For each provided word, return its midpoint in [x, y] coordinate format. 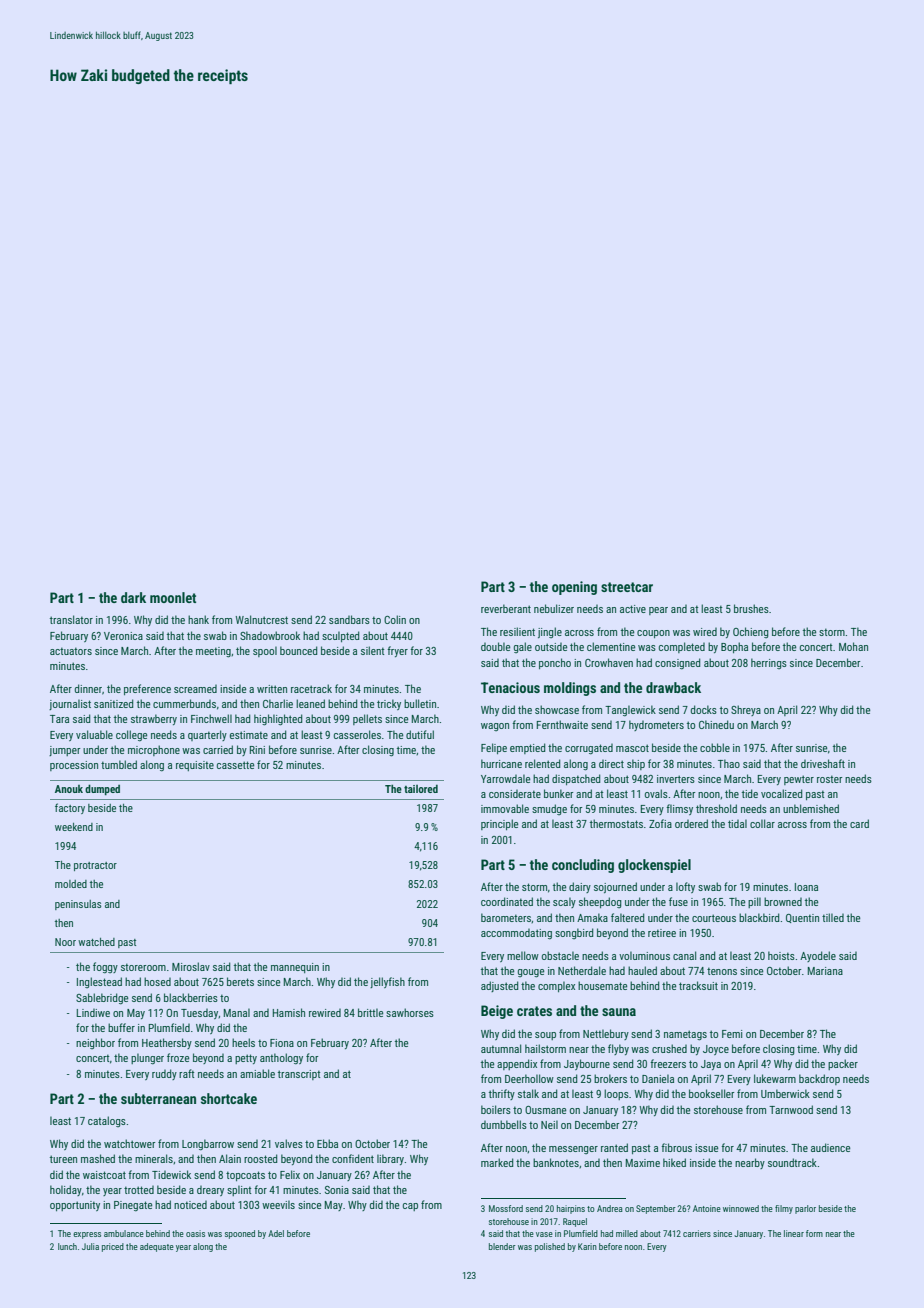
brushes [751, 608]
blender [502, 1246]
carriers [697, 1233]
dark [133, 597]
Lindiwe [93, 1013]
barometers [506, 917]
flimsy [679, 809]
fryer [397, 651]
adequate [157, 1247]
